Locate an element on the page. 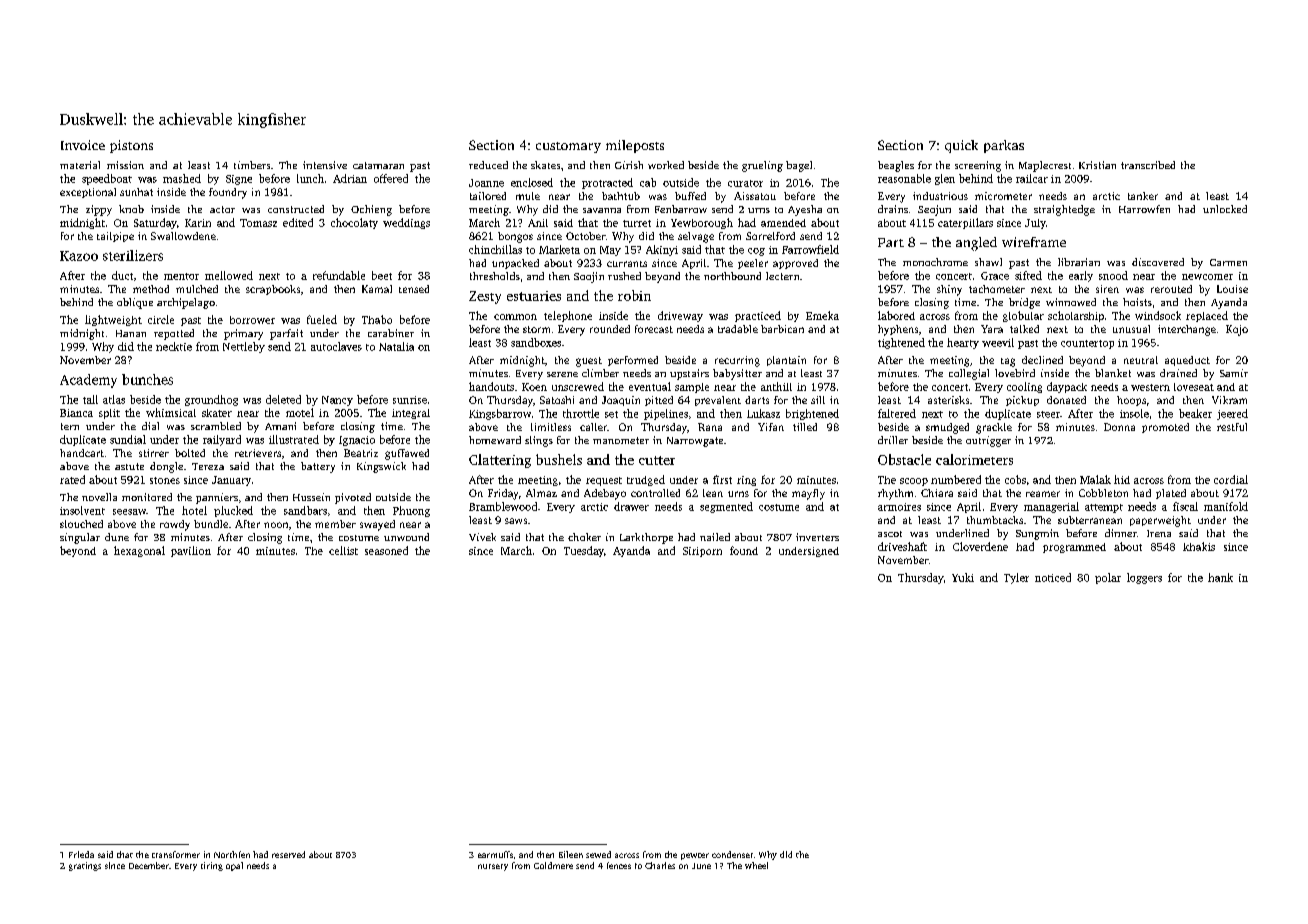 This image has height=924, width=1308. Yuki is located at coordinates (963, 577).
